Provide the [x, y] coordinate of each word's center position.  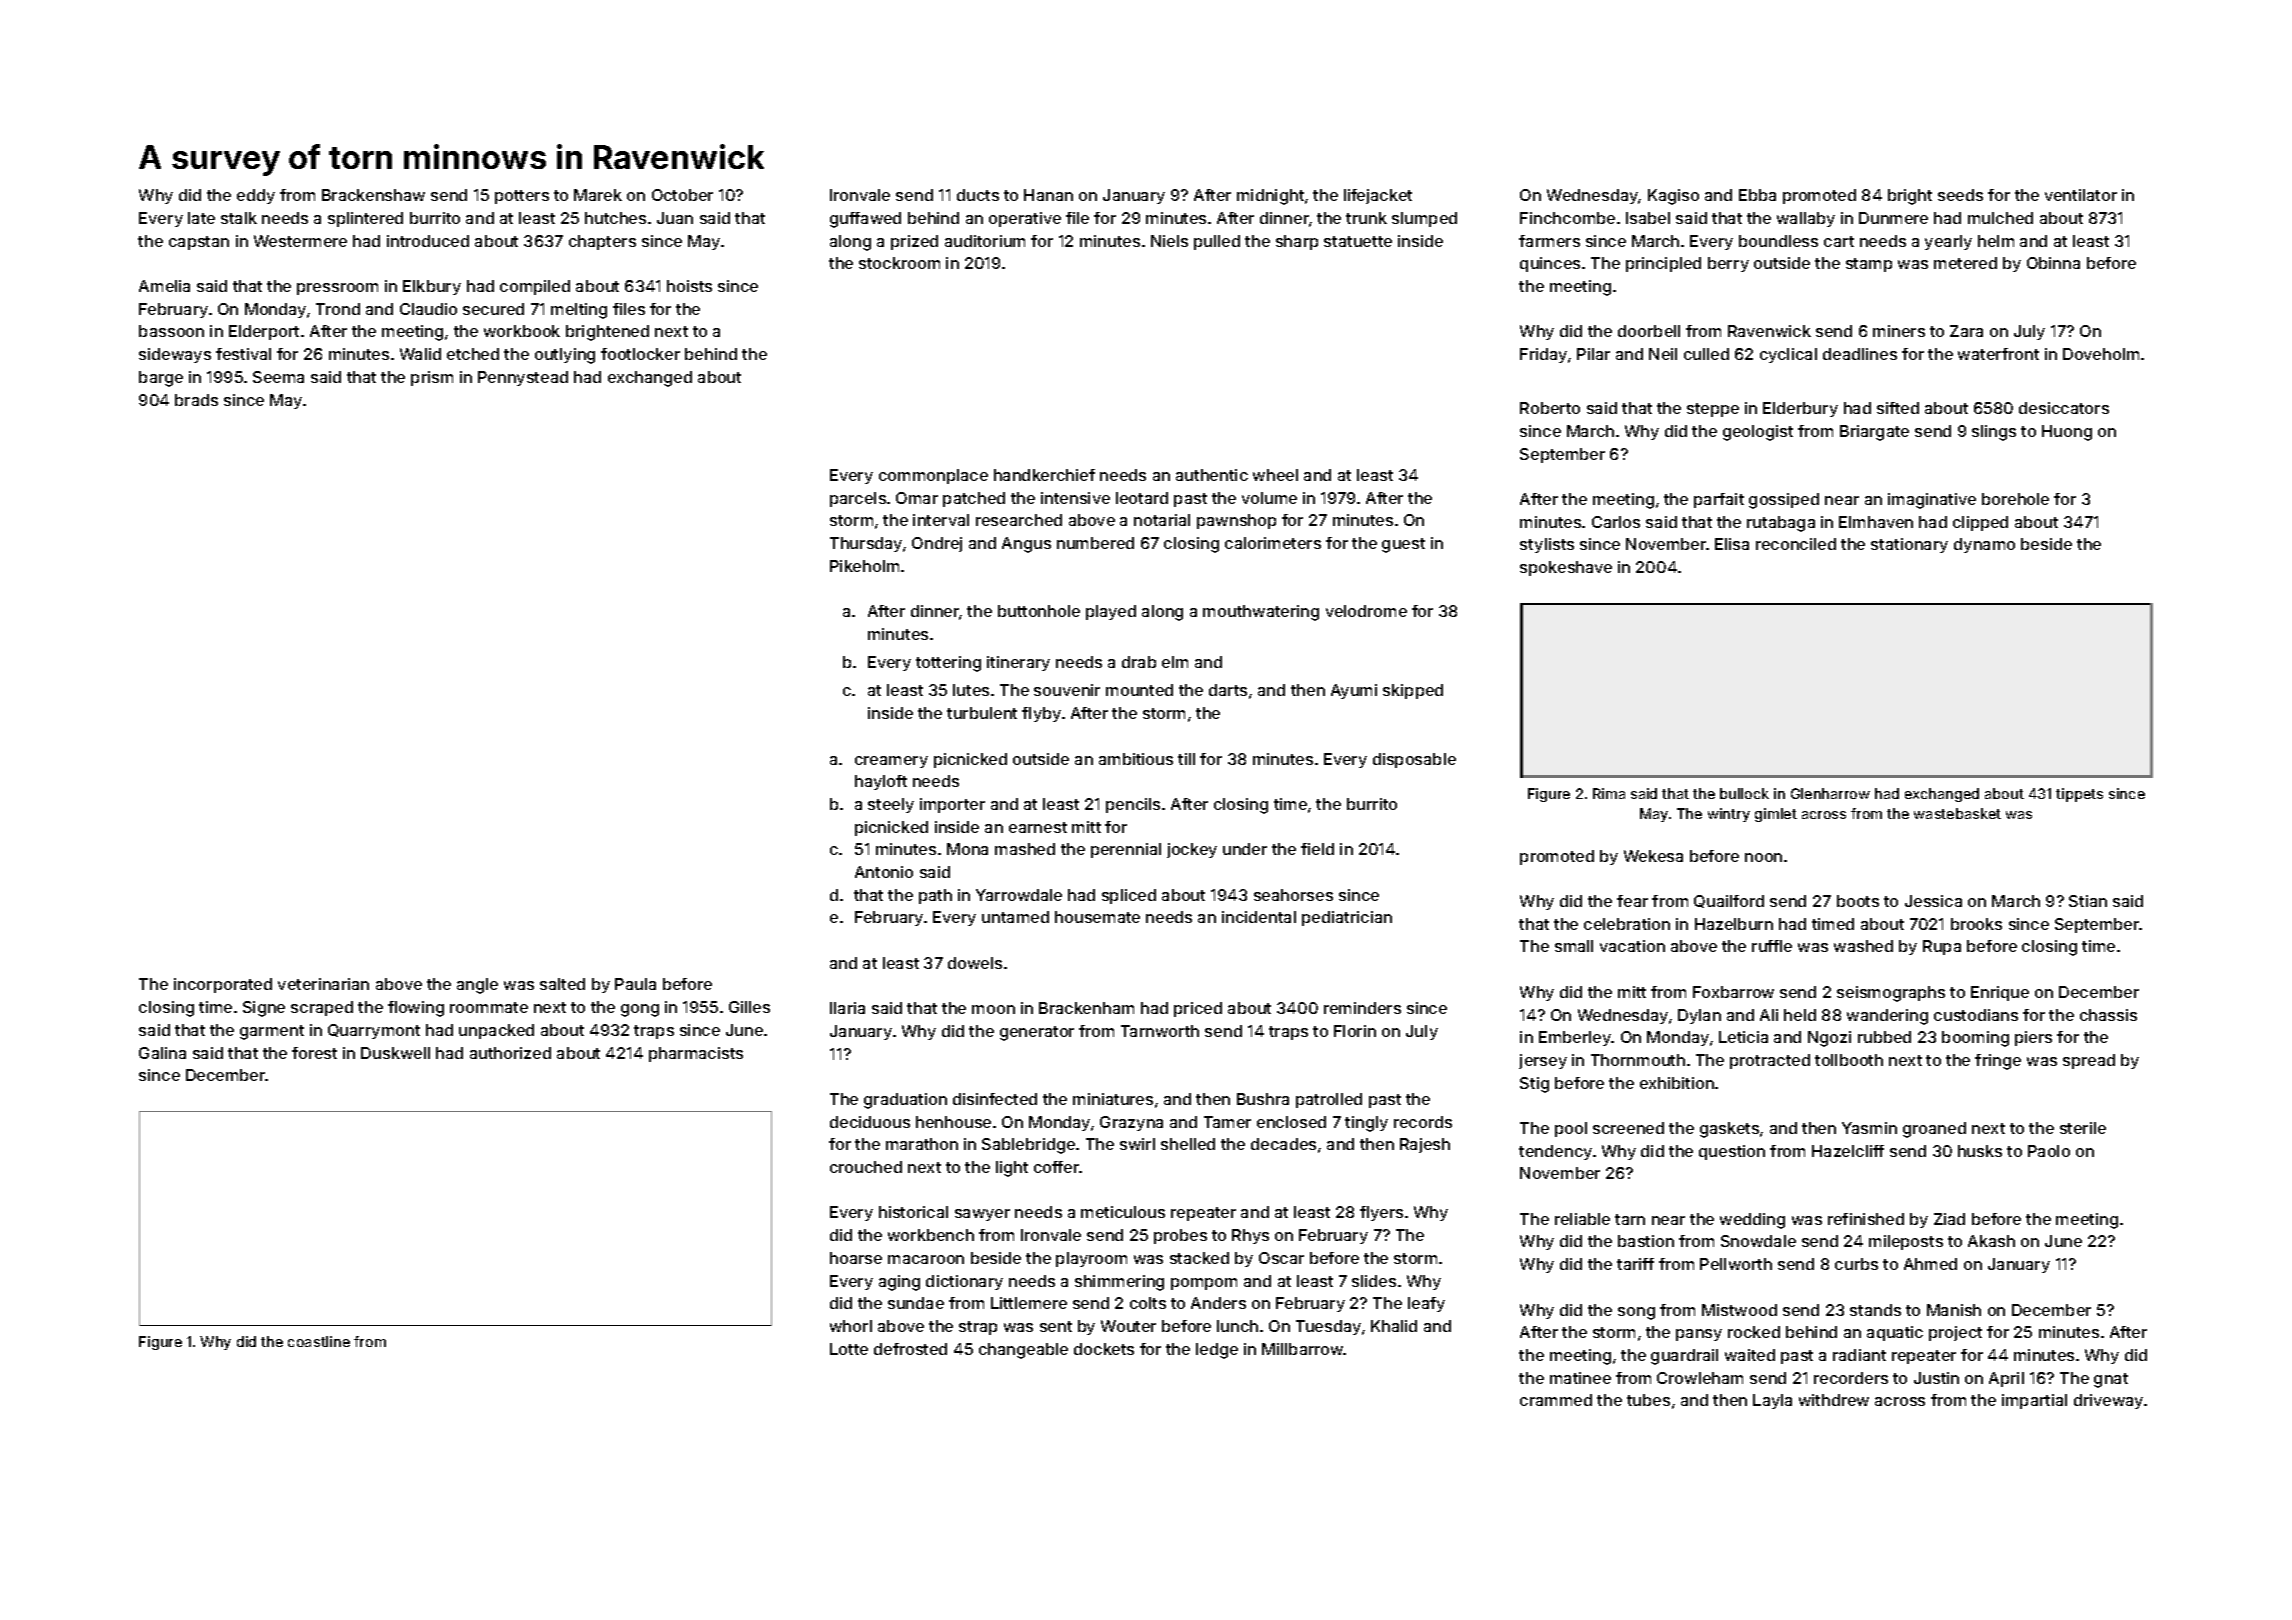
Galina [162, 1053]
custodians [1976, 1015]
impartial [2034, 1401]
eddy [256, 196]
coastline [319, 1341]
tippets [2079, 795]
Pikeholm [864, 566]
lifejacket [1378, 196]
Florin [1355, 1031]
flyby [1041, 714]
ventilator [2081, 195]
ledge [1217, 1351]
